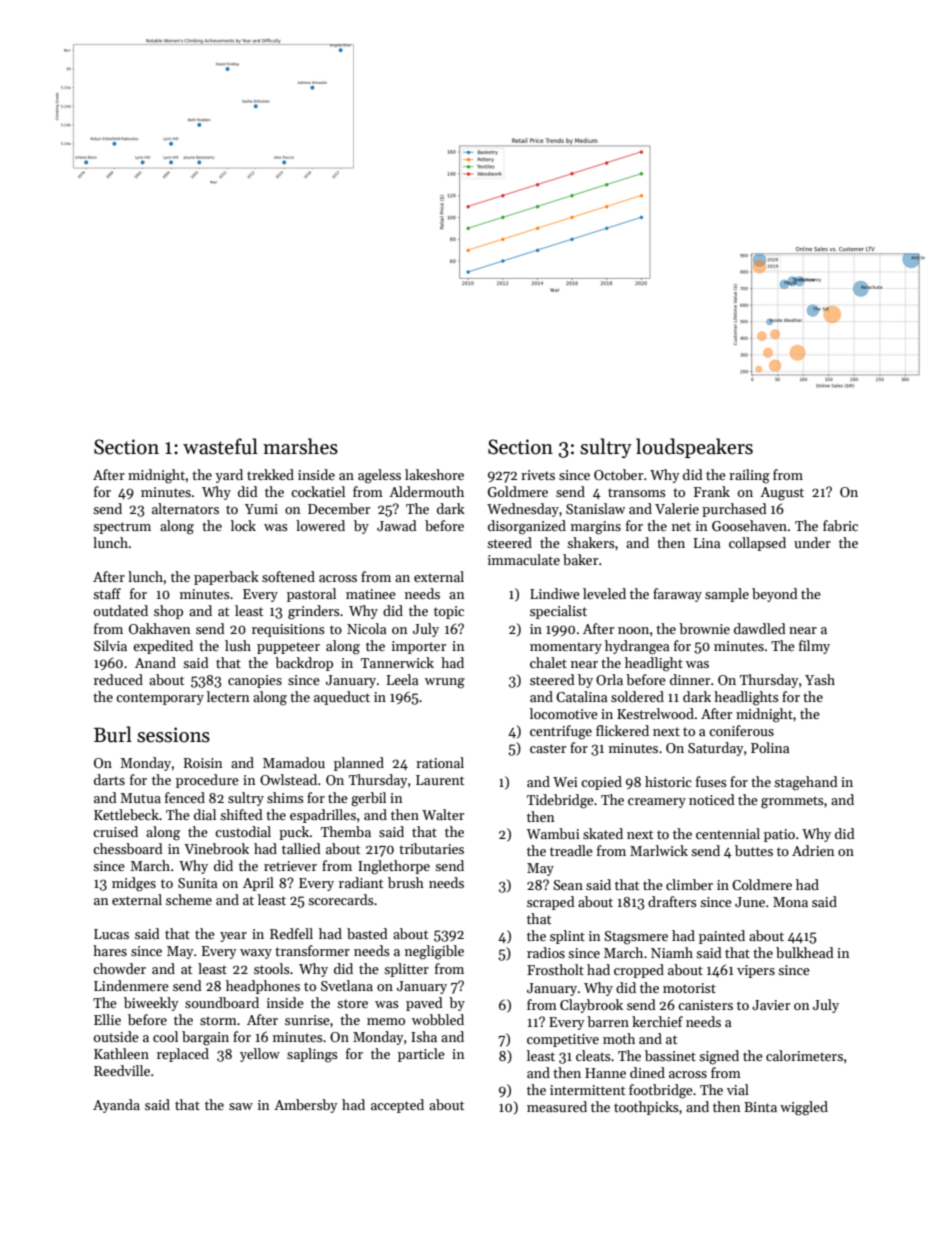  Describe the element at coordinates (633, 630) in the screenshot. I see `noon` at that location.
